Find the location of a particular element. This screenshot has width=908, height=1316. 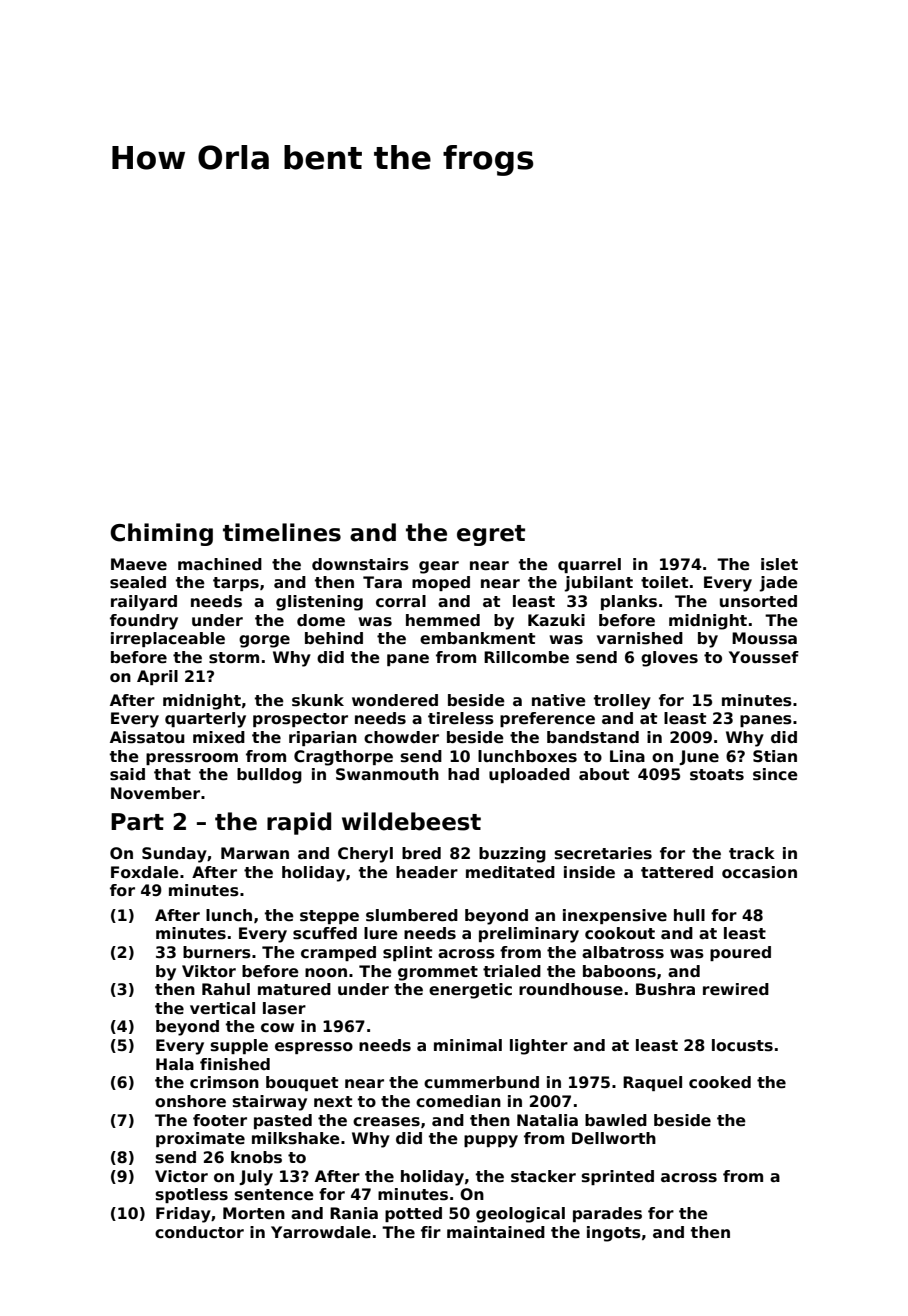

sentence is located at coordinates (274, 1195).
